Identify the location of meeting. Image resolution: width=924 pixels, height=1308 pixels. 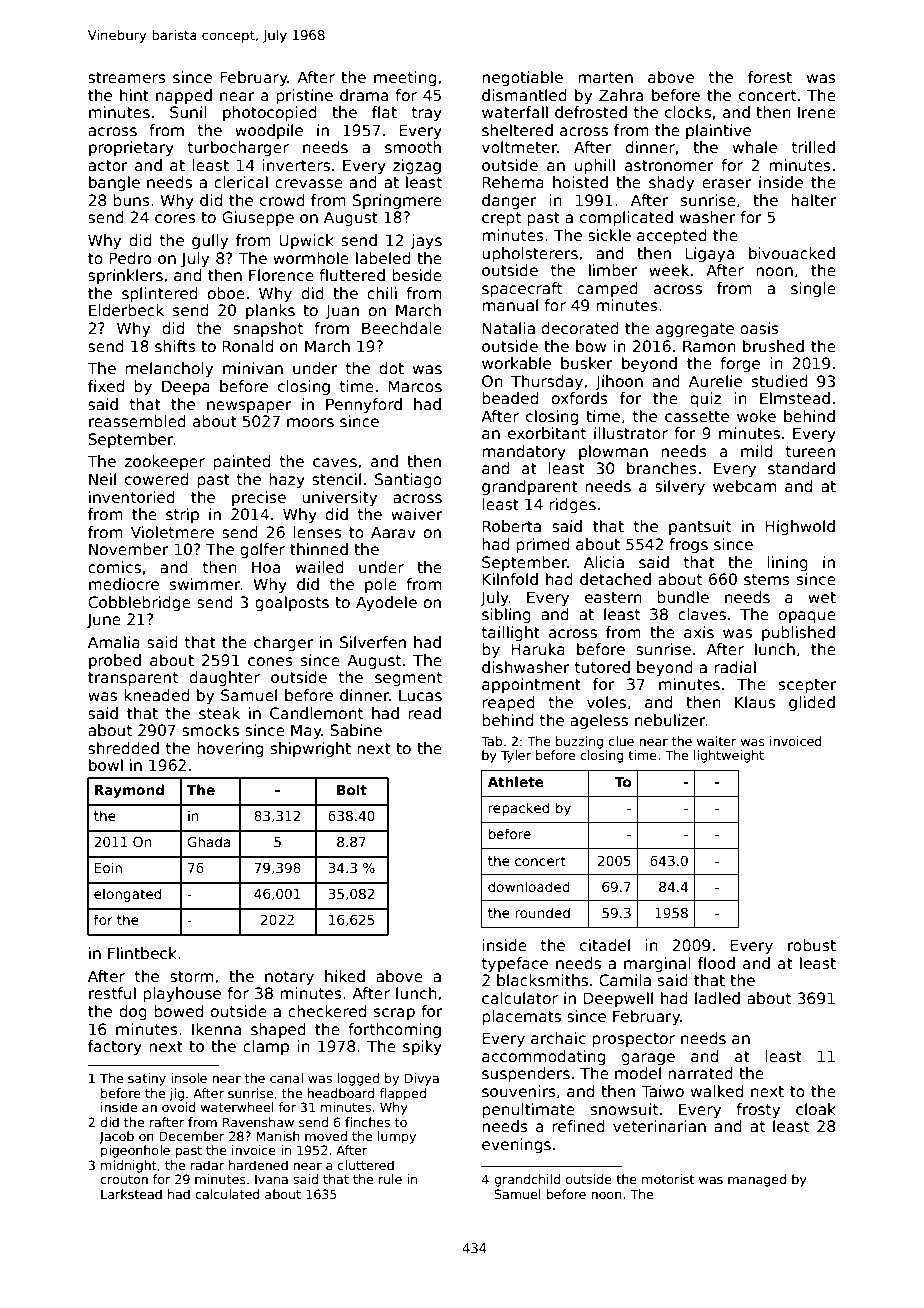
(405, 78).
